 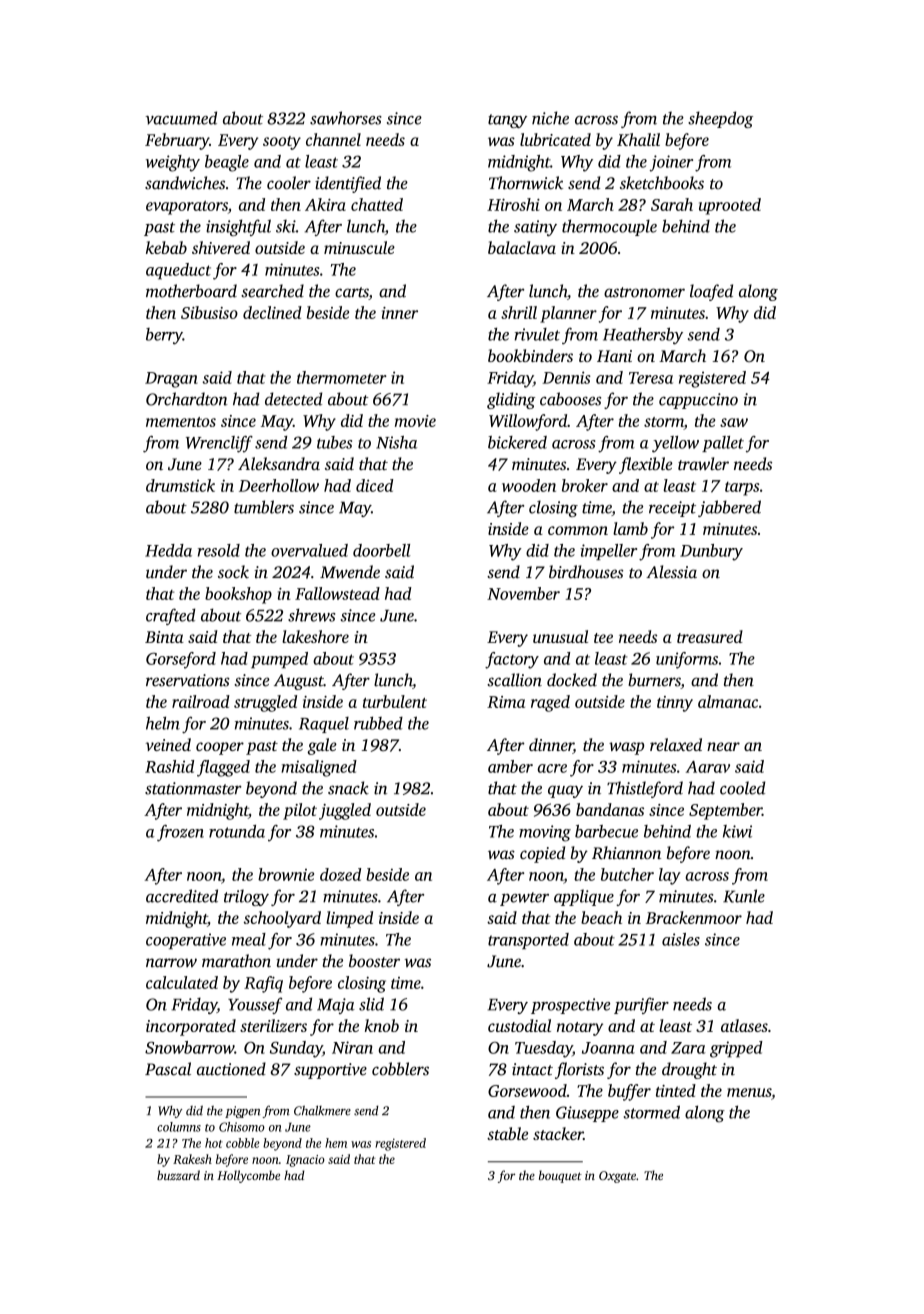 I want to click on Sibusiso, so click(x=209, y=312).
